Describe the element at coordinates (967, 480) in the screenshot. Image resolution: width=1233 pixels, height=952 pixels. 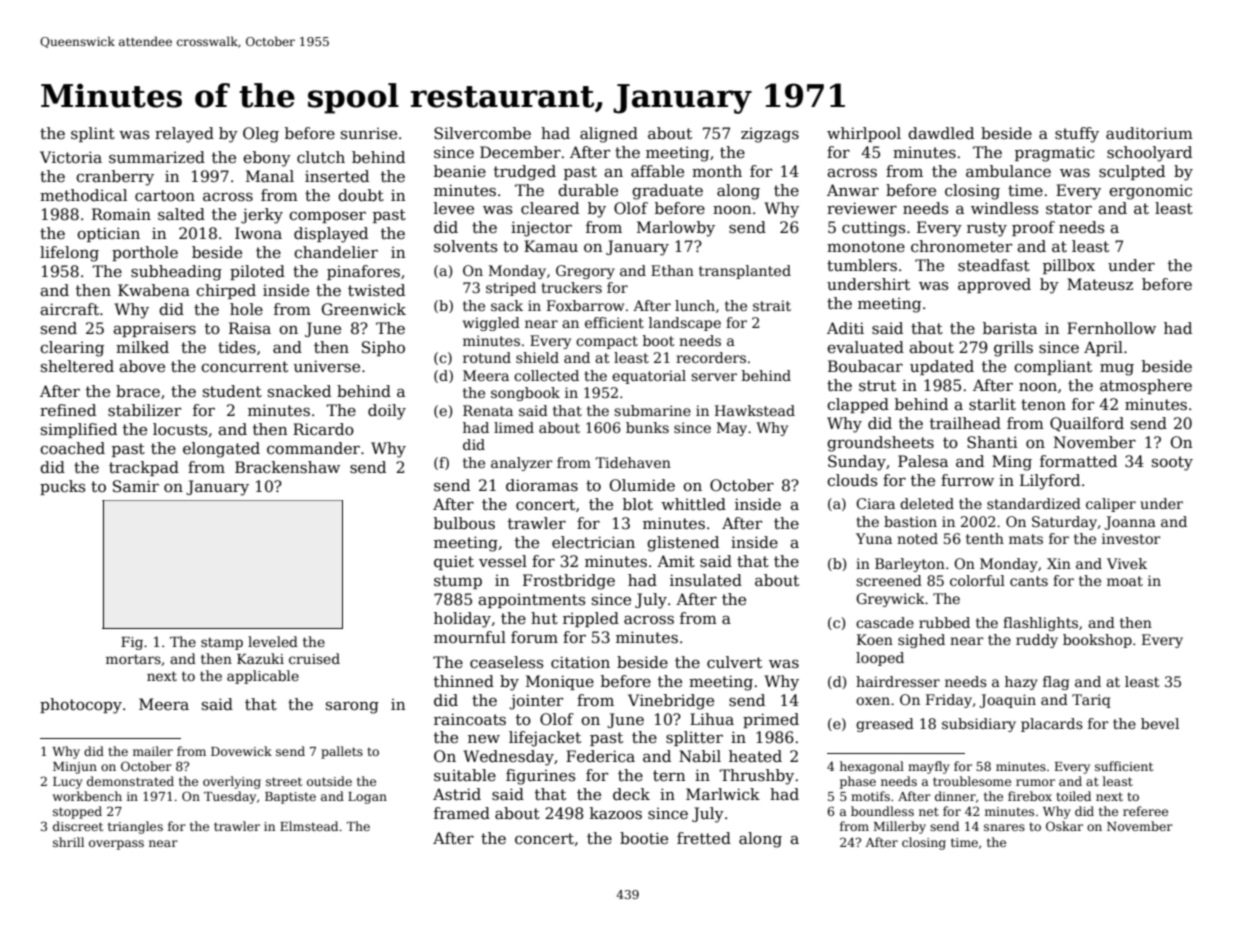
I see `furrow` at that location.
